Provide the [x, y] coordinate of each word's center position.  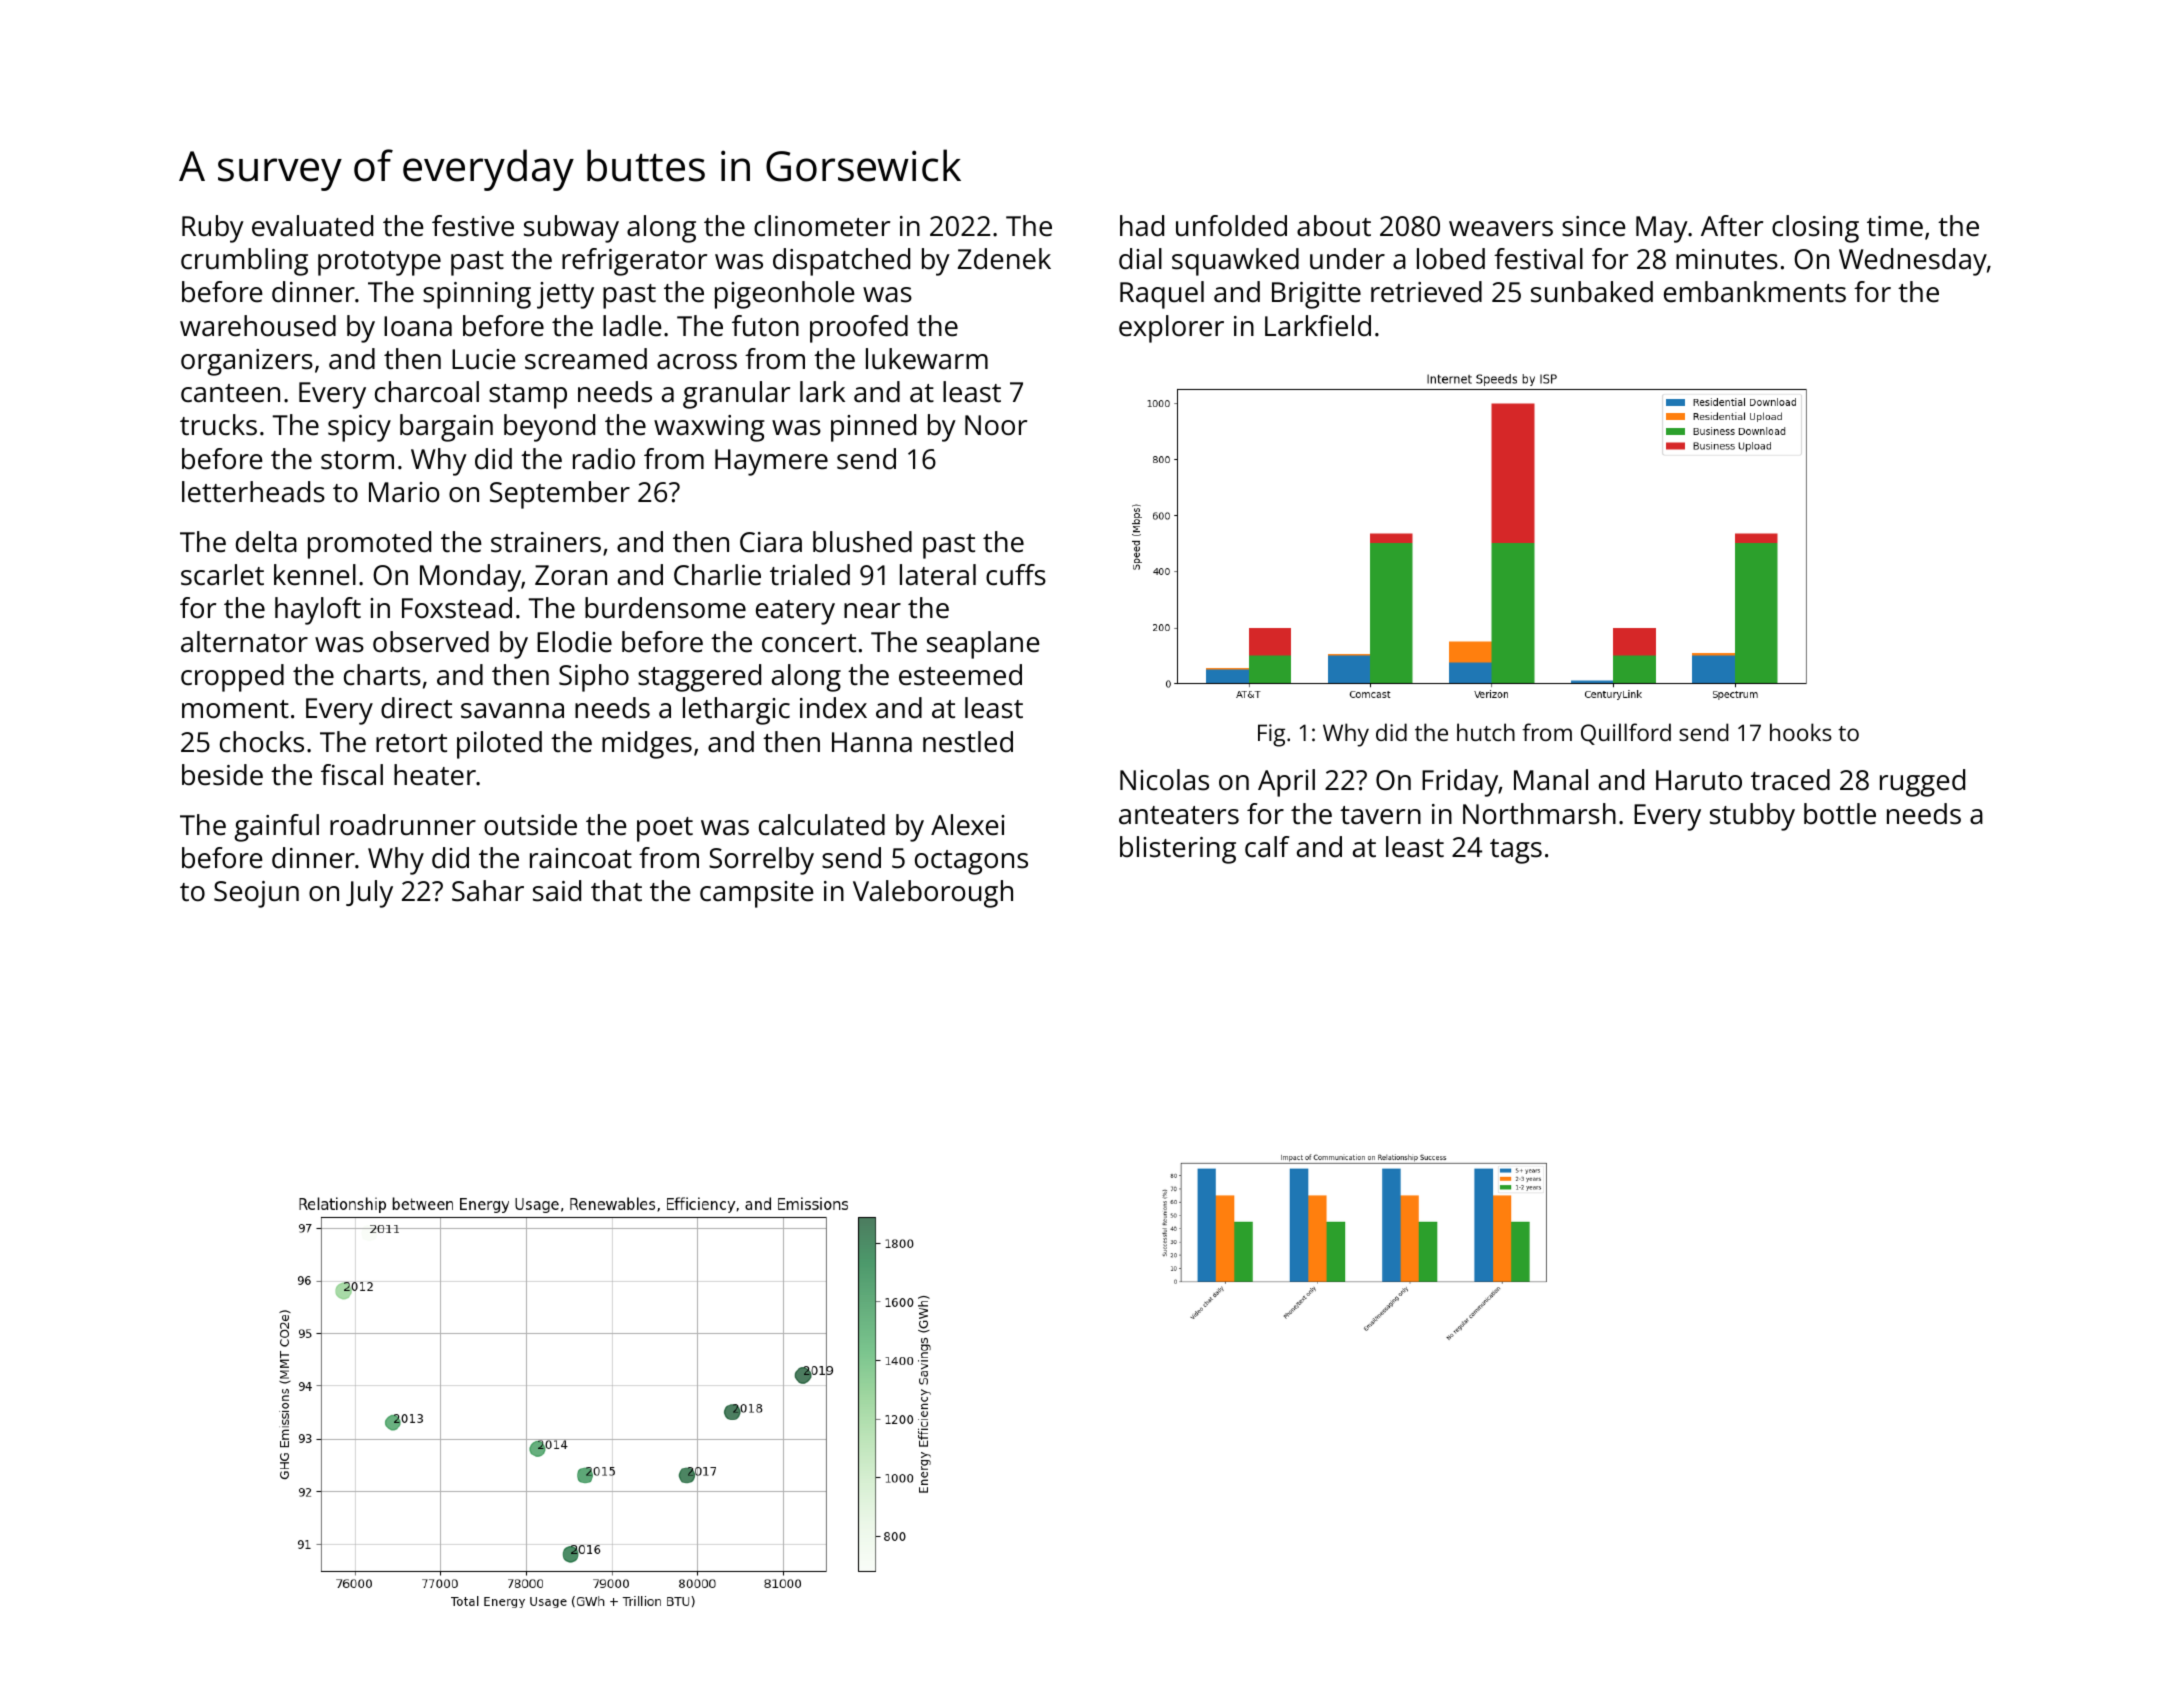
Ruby [213, 229]
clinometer [822, 226]
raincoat [581, 858]
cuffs [1016, 575]
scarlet [222, 575]
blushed [862, 542]
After [1732, 226]
